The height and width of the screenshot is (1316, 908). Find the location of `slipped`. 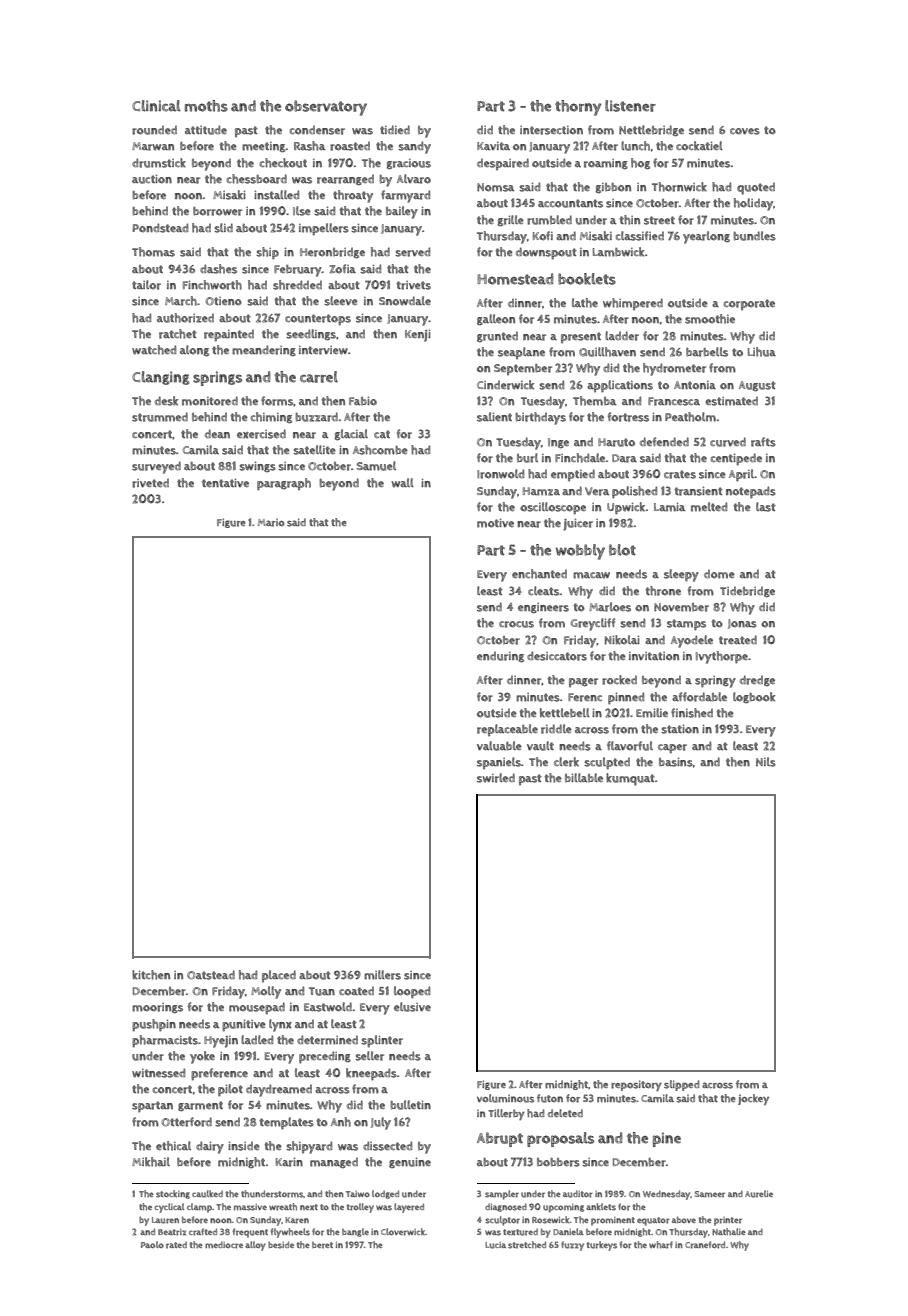

slipped is located at coordinates (682, 1085).
